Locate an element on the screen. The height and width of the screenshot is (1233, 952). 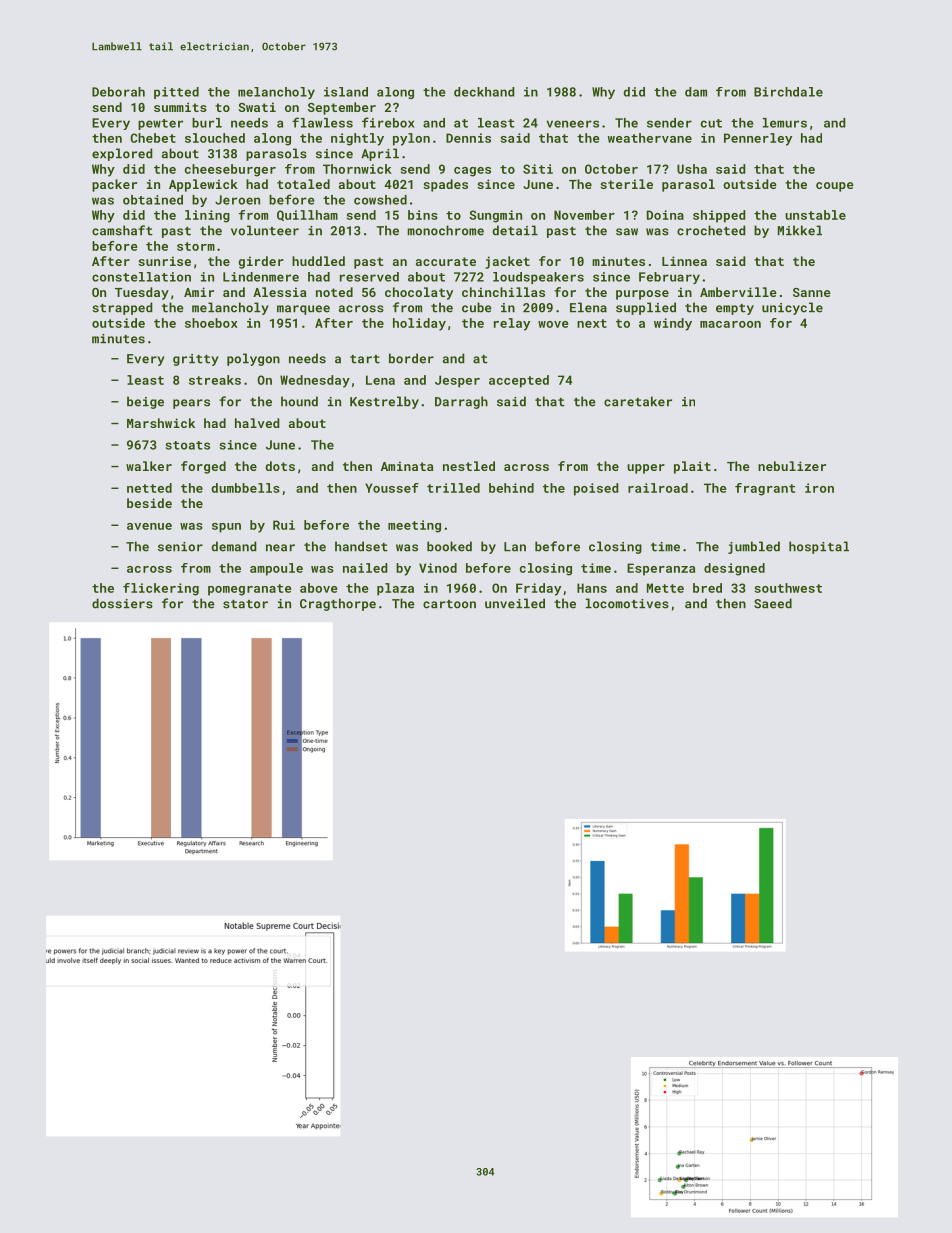
Deborah is located at coordinates (118, 92).
